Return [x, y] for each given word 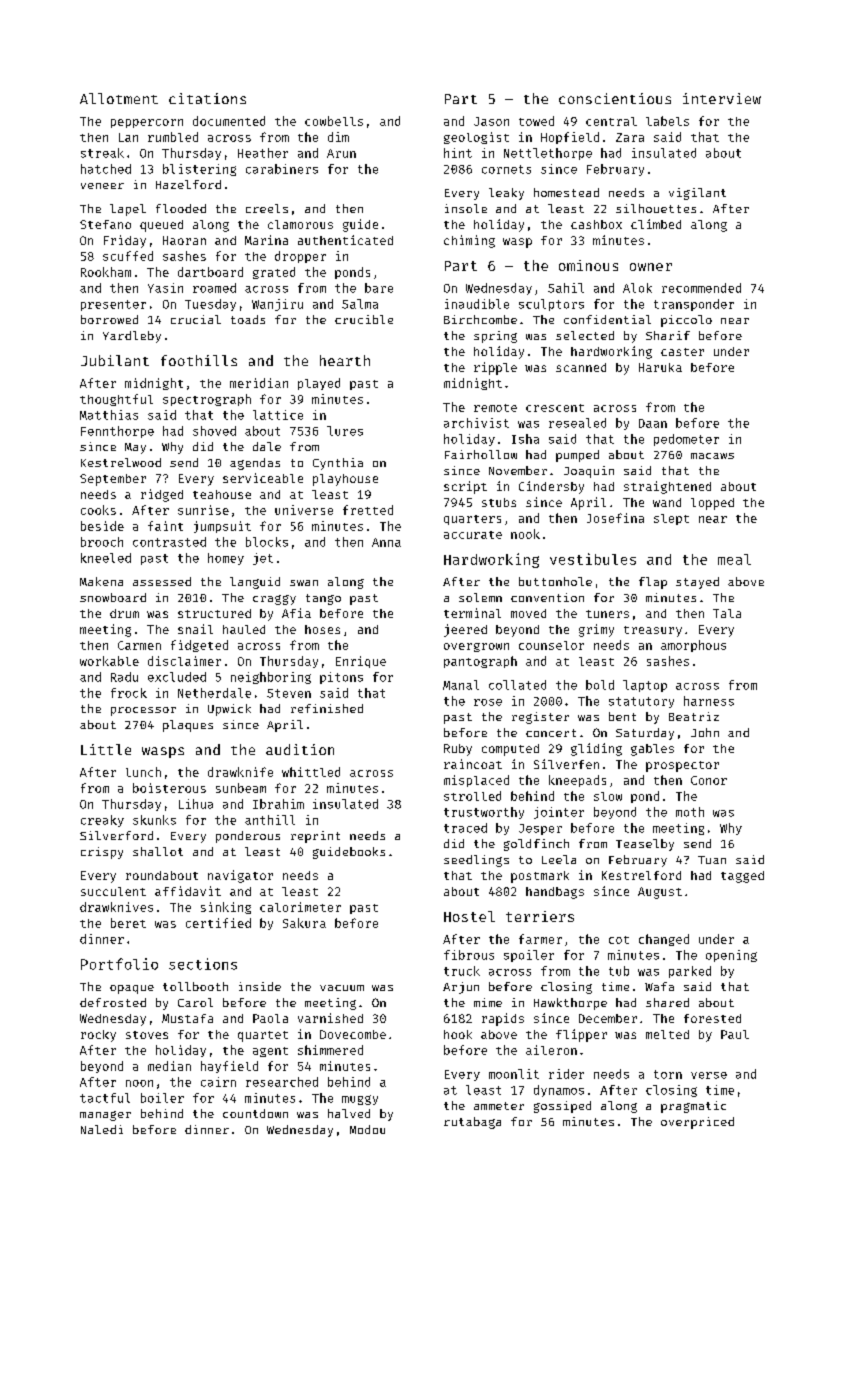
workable [109, 661]
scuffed [128, 256]
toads [248, 319]
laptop [645, 686]
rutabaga [472, 1123]
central [611, 121]
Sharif [668, 335]
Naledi [102, 1129]
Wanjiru [277, 305]
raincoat [473, 764]
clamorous [300, 224]
